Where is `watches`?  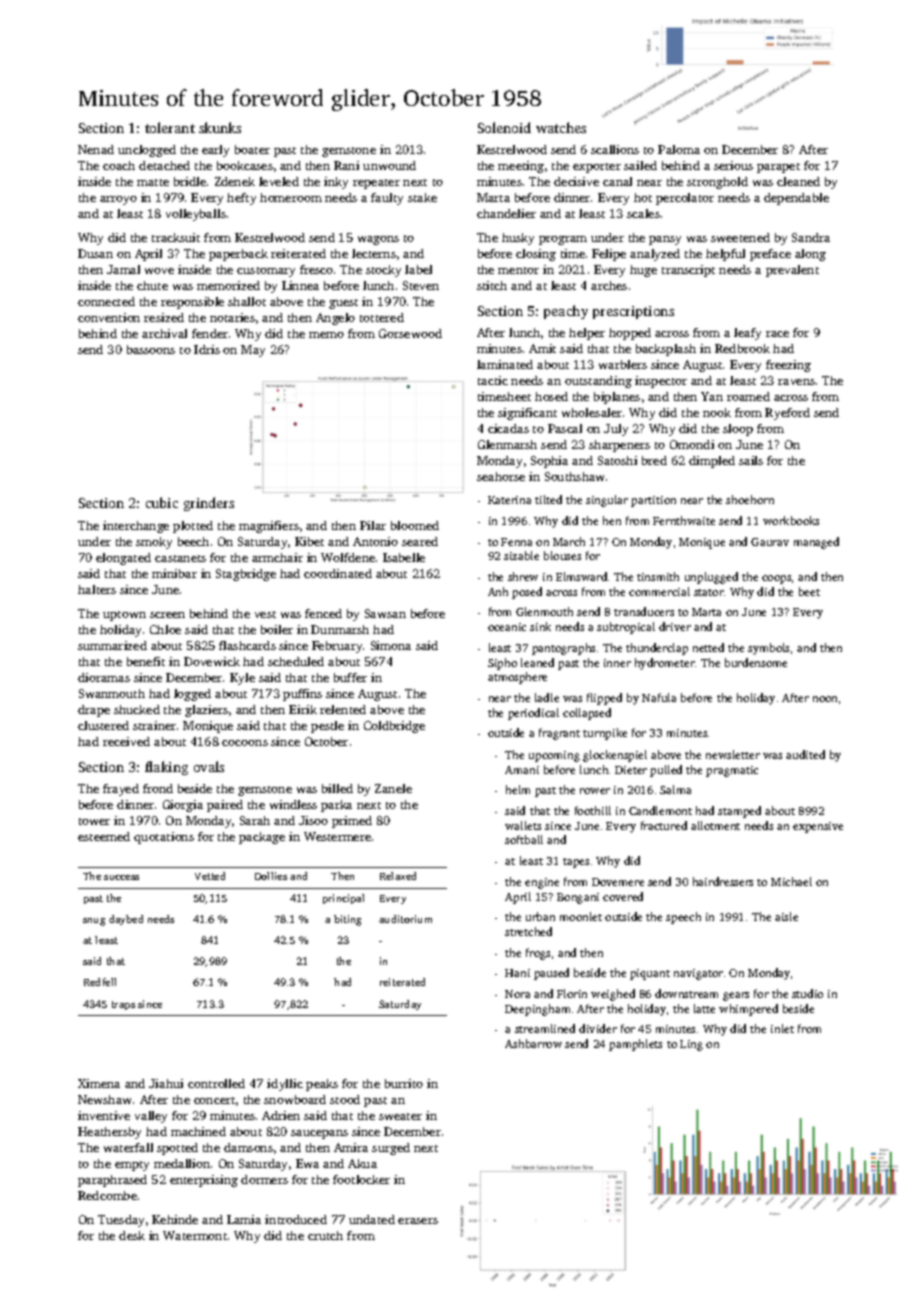
watches is located at coordinates (561, 127).
